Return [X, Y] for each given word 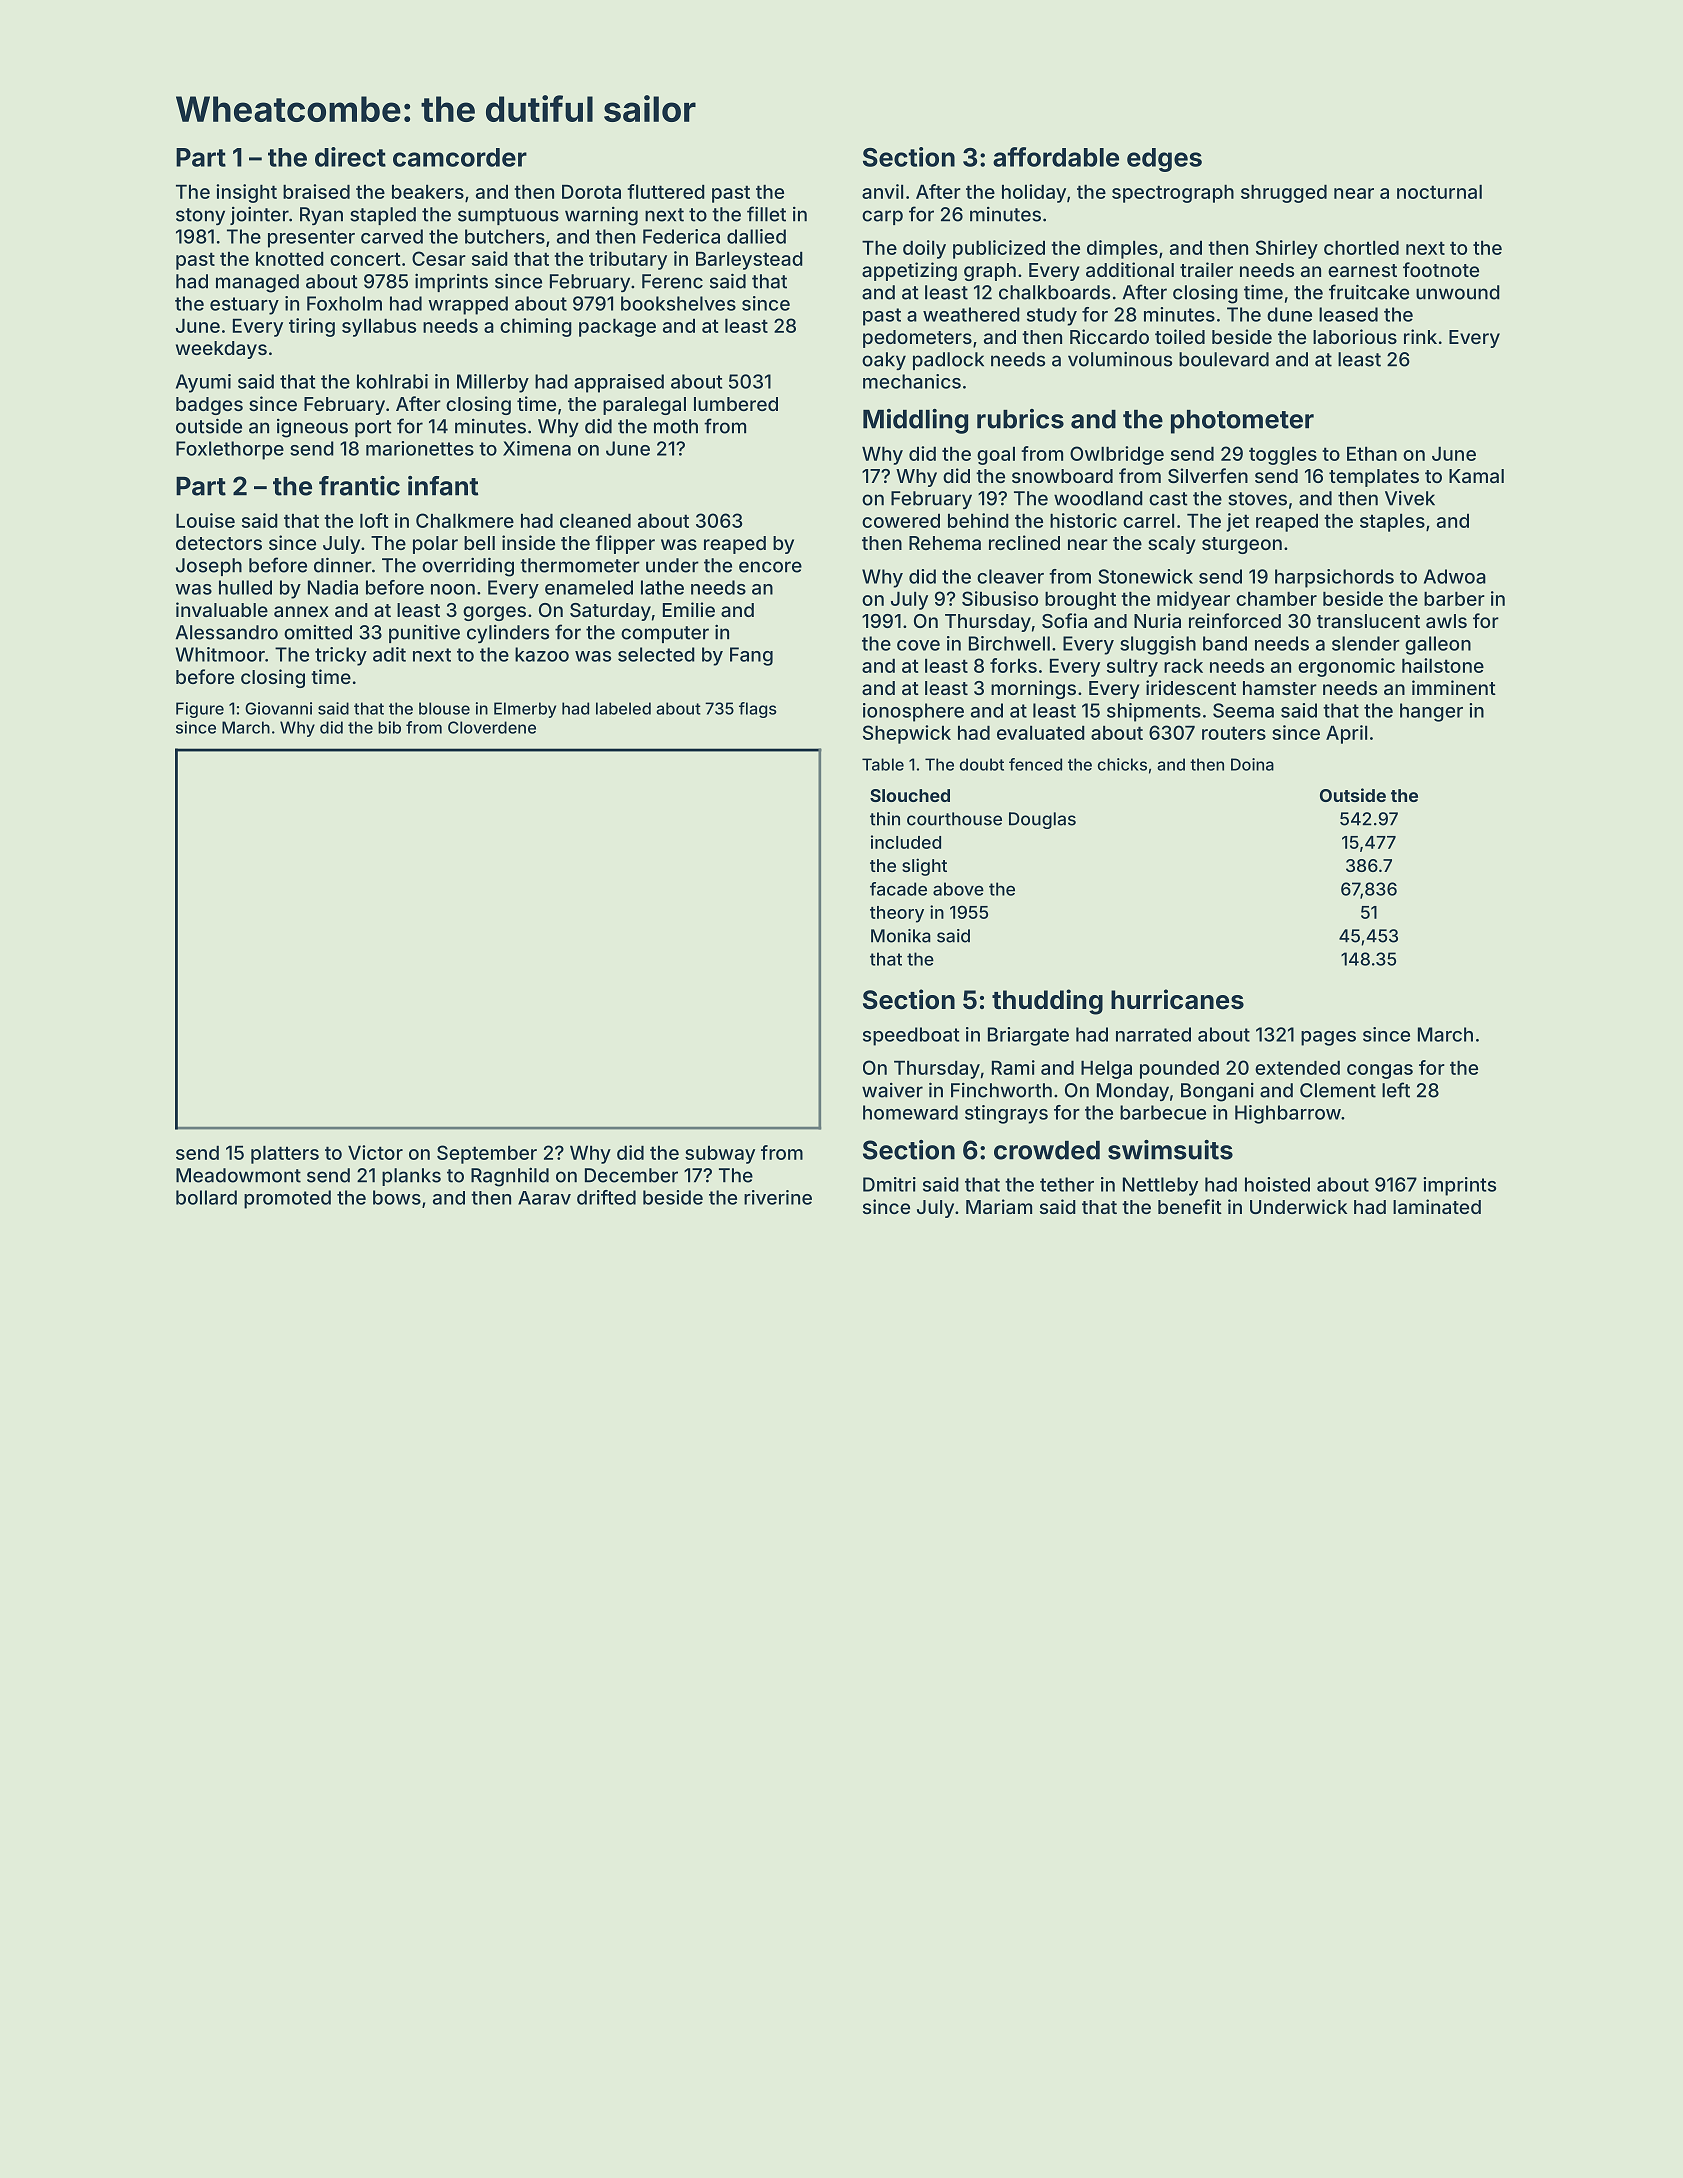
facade [898, 889]
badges [209, 406]
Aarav [544, 1198]
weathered [971, 314]
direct [350, 157]
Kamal [1476, 476]
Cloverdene [492, 727]
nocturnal [1439, 191]
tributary [628, 260]
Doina [1252, 764]
